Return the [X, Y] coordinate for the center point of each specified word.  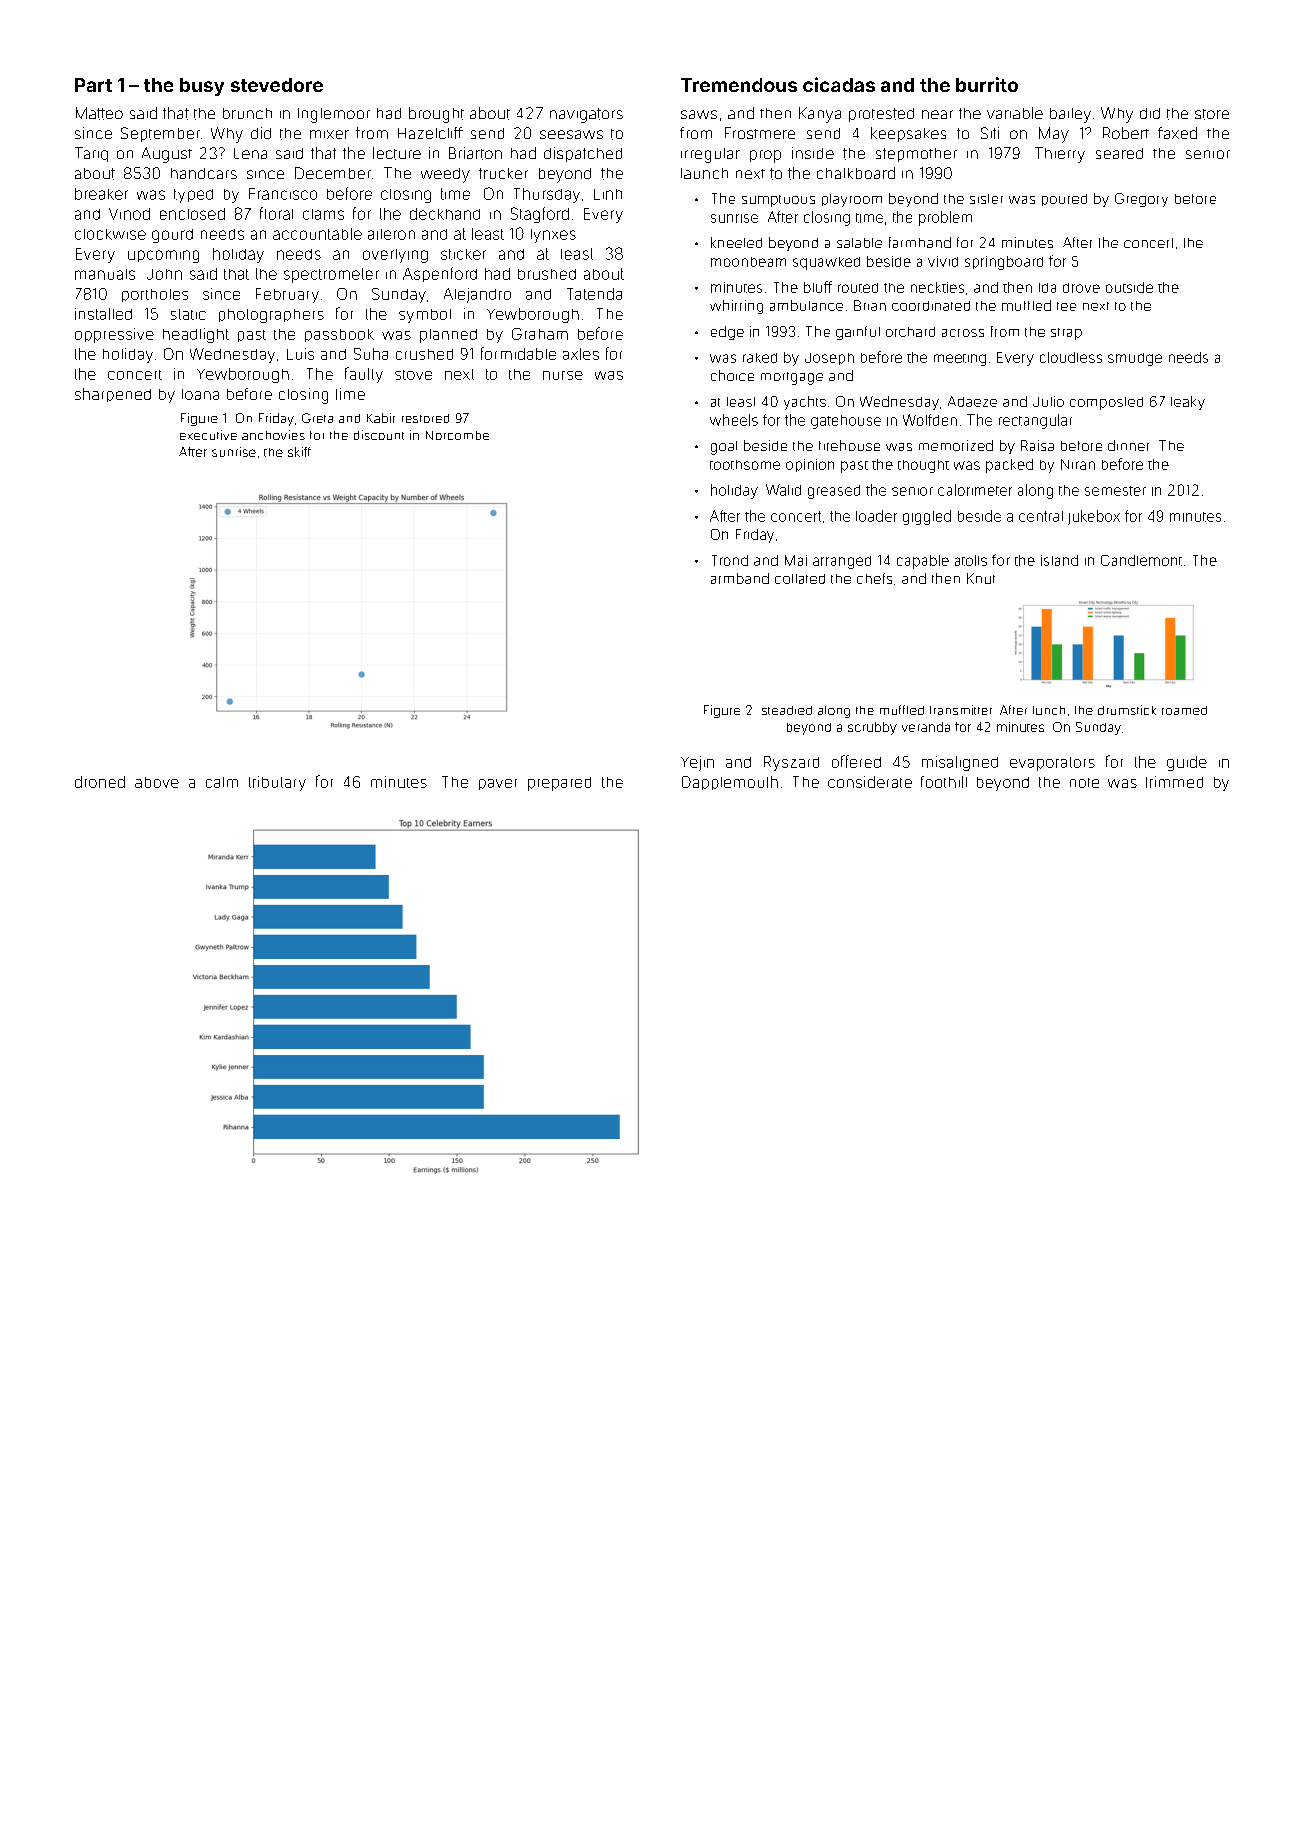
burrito [987, 84]
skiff [299, 452]
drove [1081, 288]
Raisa [1037, 445]
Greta [317, 418]
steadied [787, 710]
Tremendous [739, 85]
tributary [277, 783]
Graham [540, 334]
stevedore [277, 85]
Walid [783, 490]
